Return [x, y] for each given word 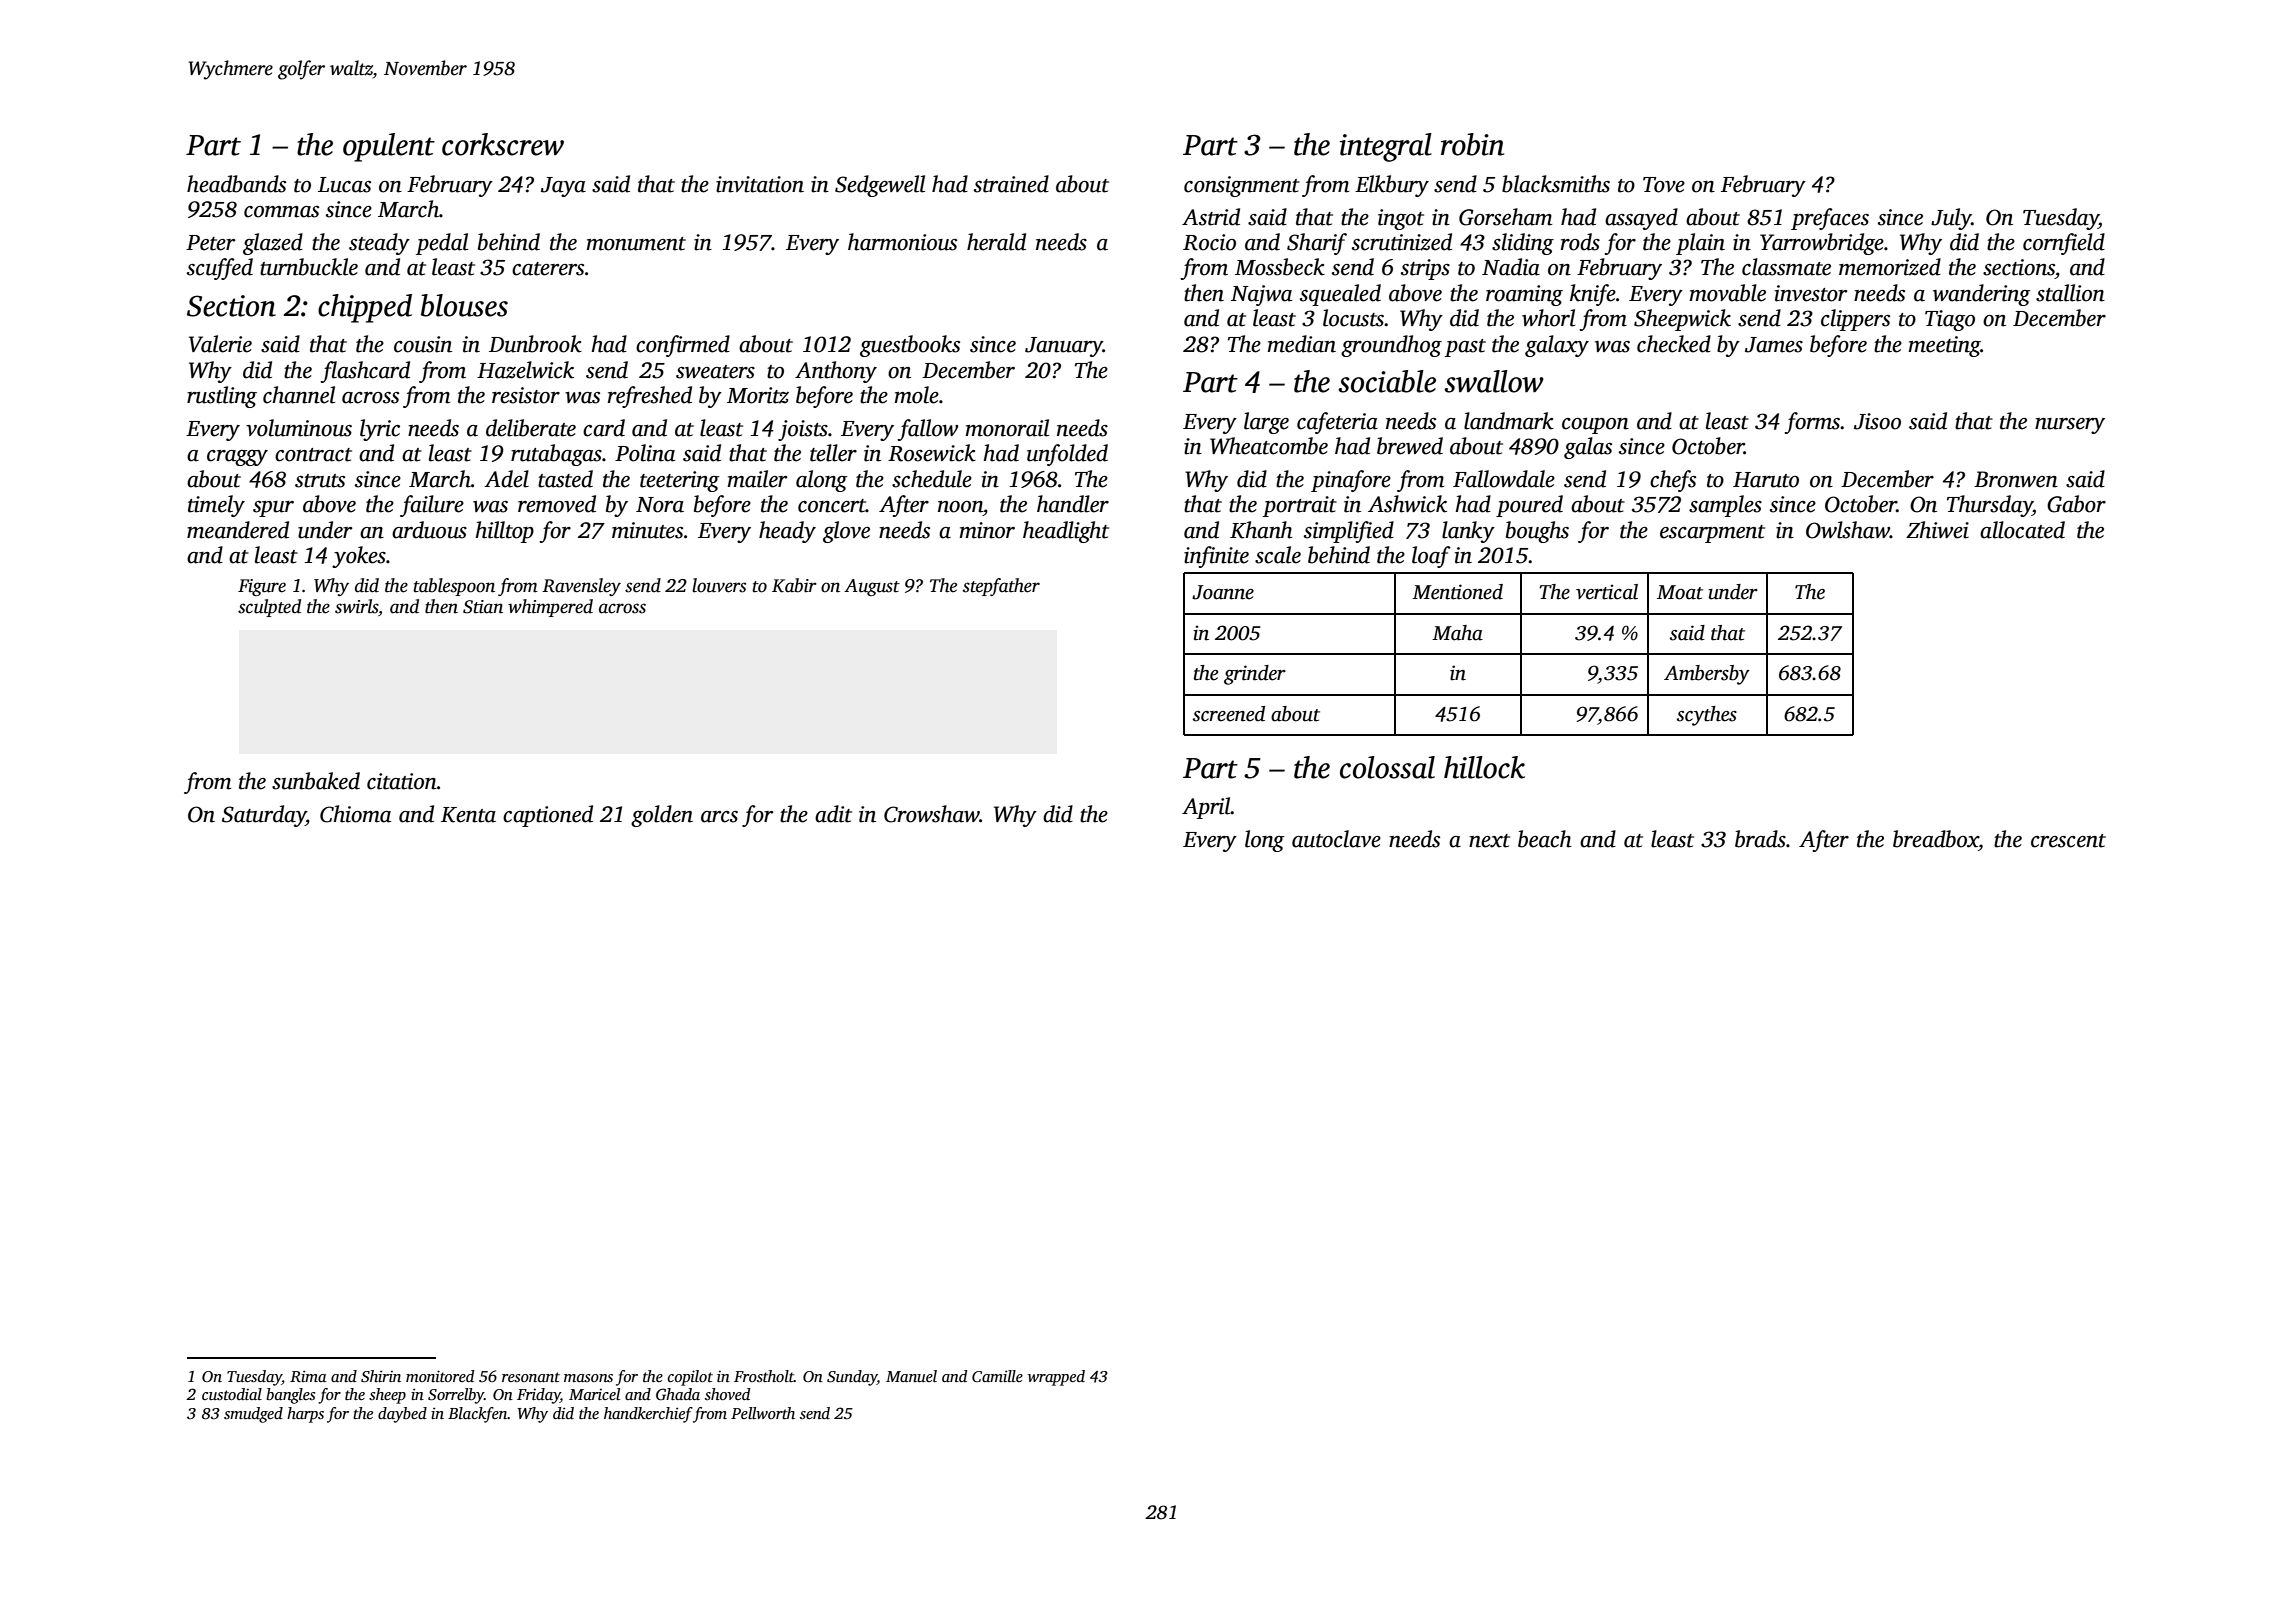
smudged [253, 1415]
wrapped [1056, 1378]
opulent [389, 147]
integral [1385, 147]
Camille [997, 1376]
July [1951, 219]
